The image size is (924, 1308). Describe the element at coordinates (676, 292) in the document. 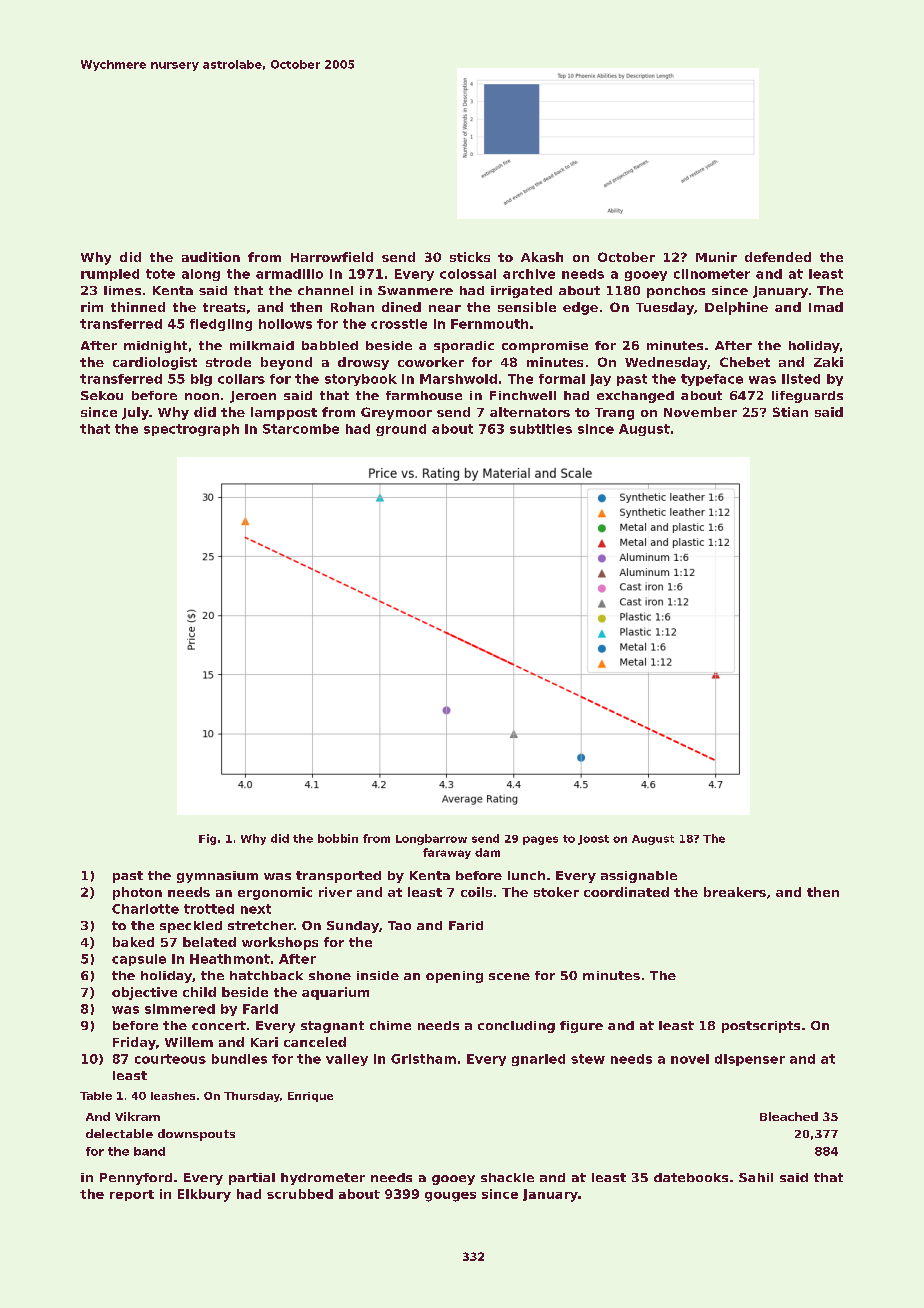

I see `ponchos` at that location.
